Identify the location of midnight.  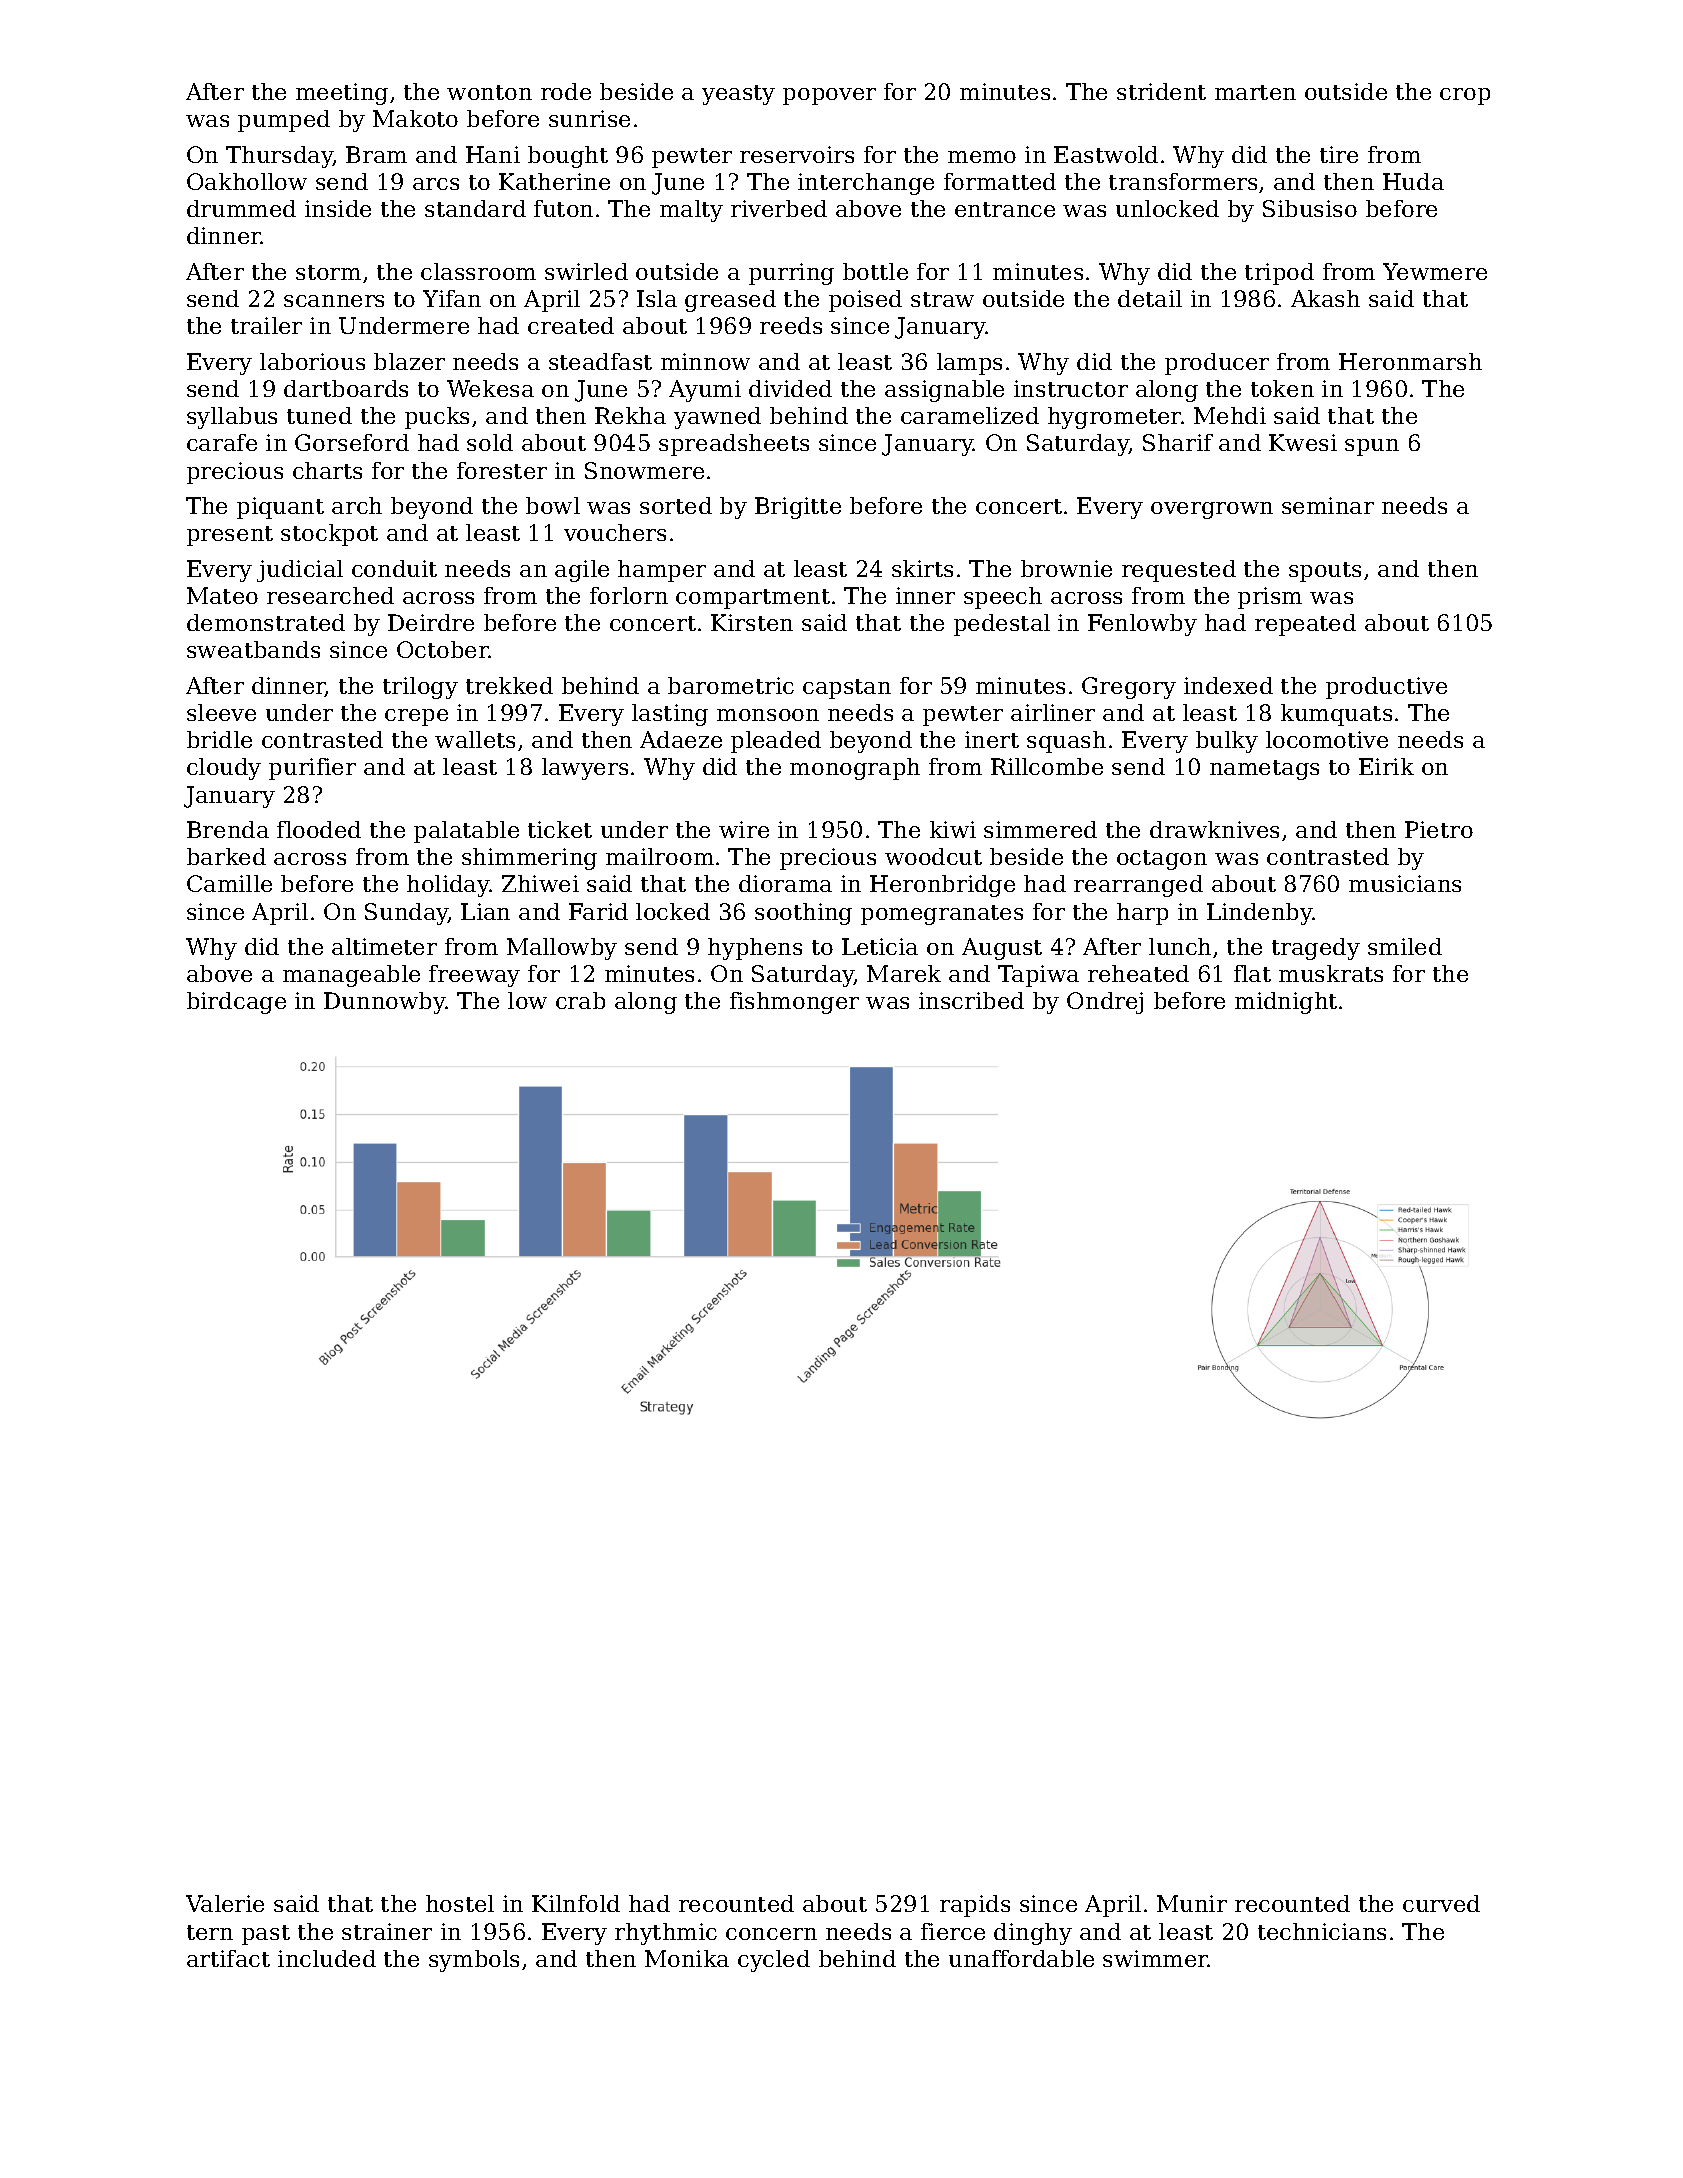
(1286, 1003).
